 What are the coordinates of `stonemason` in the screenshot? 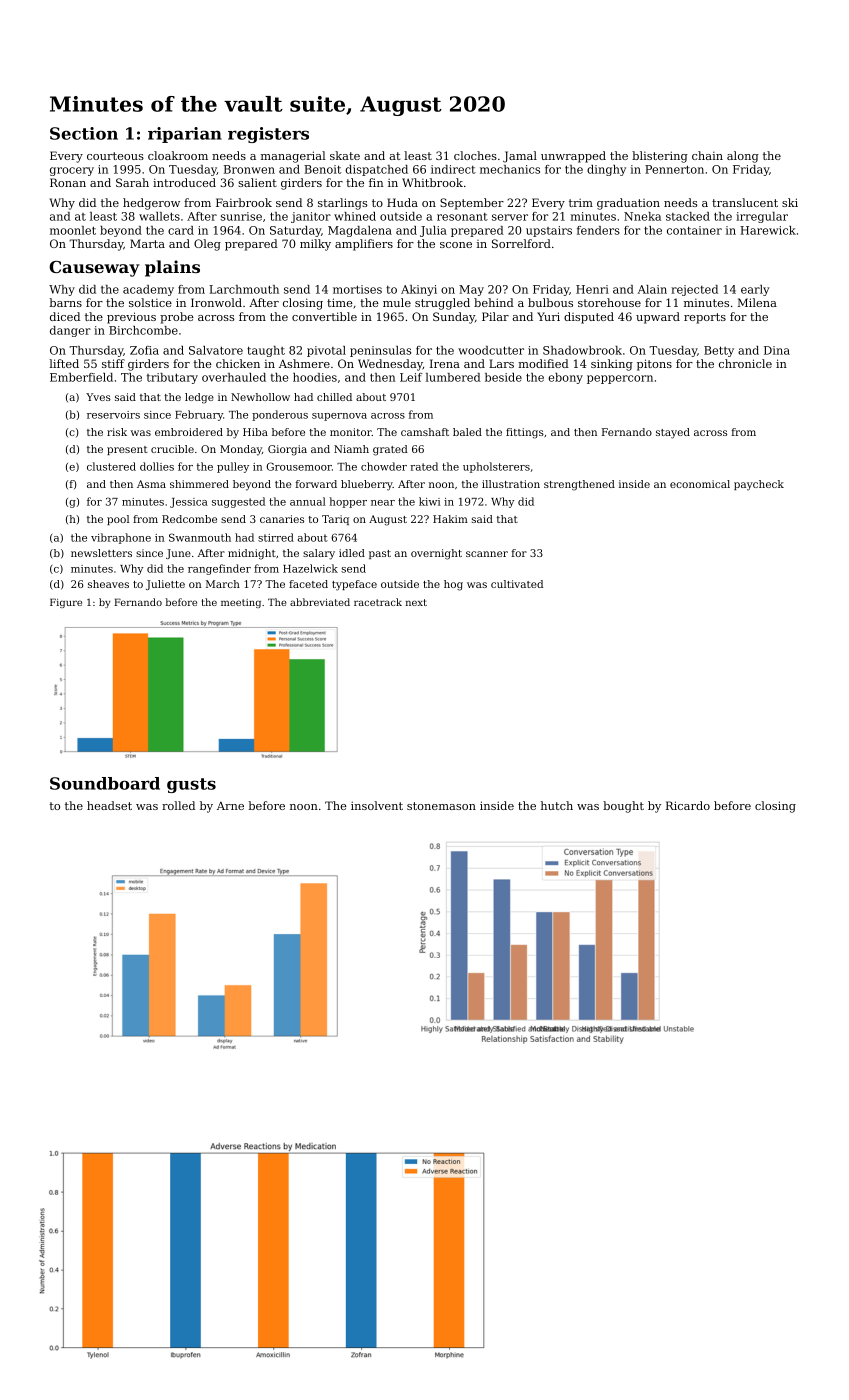 It's located at (441, 806).
